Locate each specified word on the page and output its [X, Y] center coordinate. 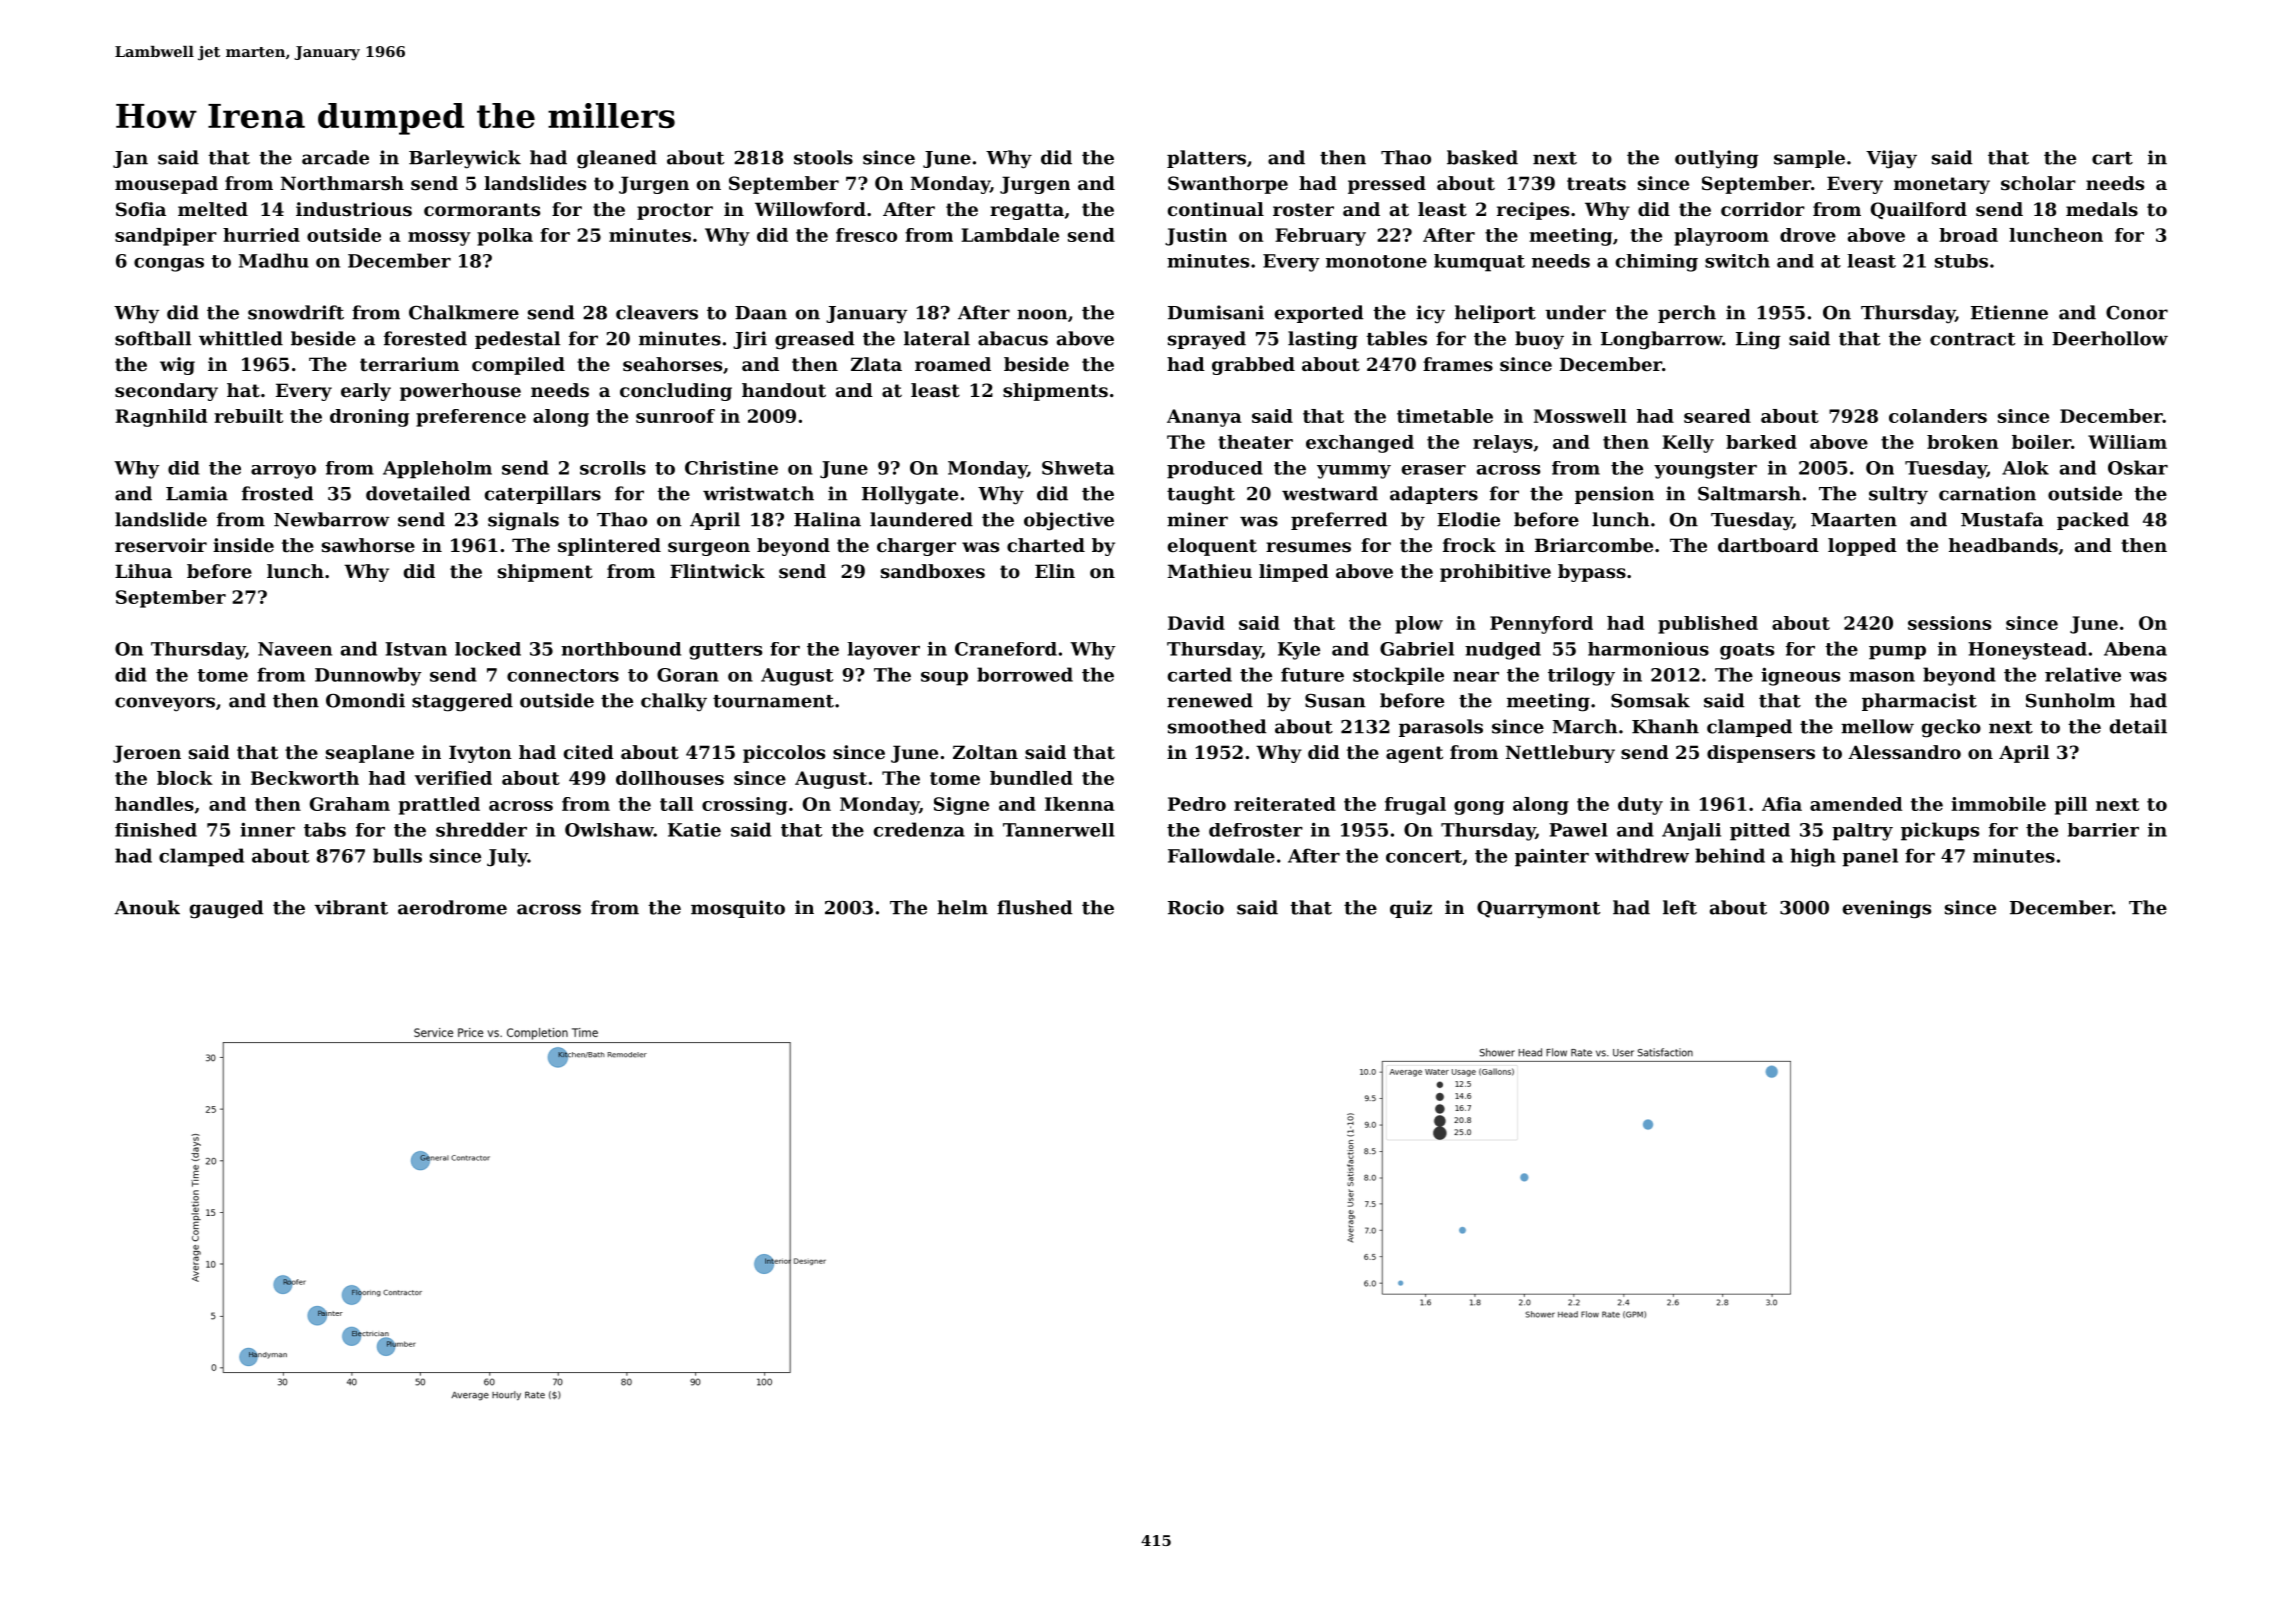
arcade [335, 157]
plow [1419, 625]
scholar [2038, 183]
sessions [1949, 623]
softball [153, 338]
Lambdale [1010, 235]
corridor [1763, 209]
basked [1482, 157]
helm [962, 907]
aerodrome [452, 907]
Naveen [295, 649]
